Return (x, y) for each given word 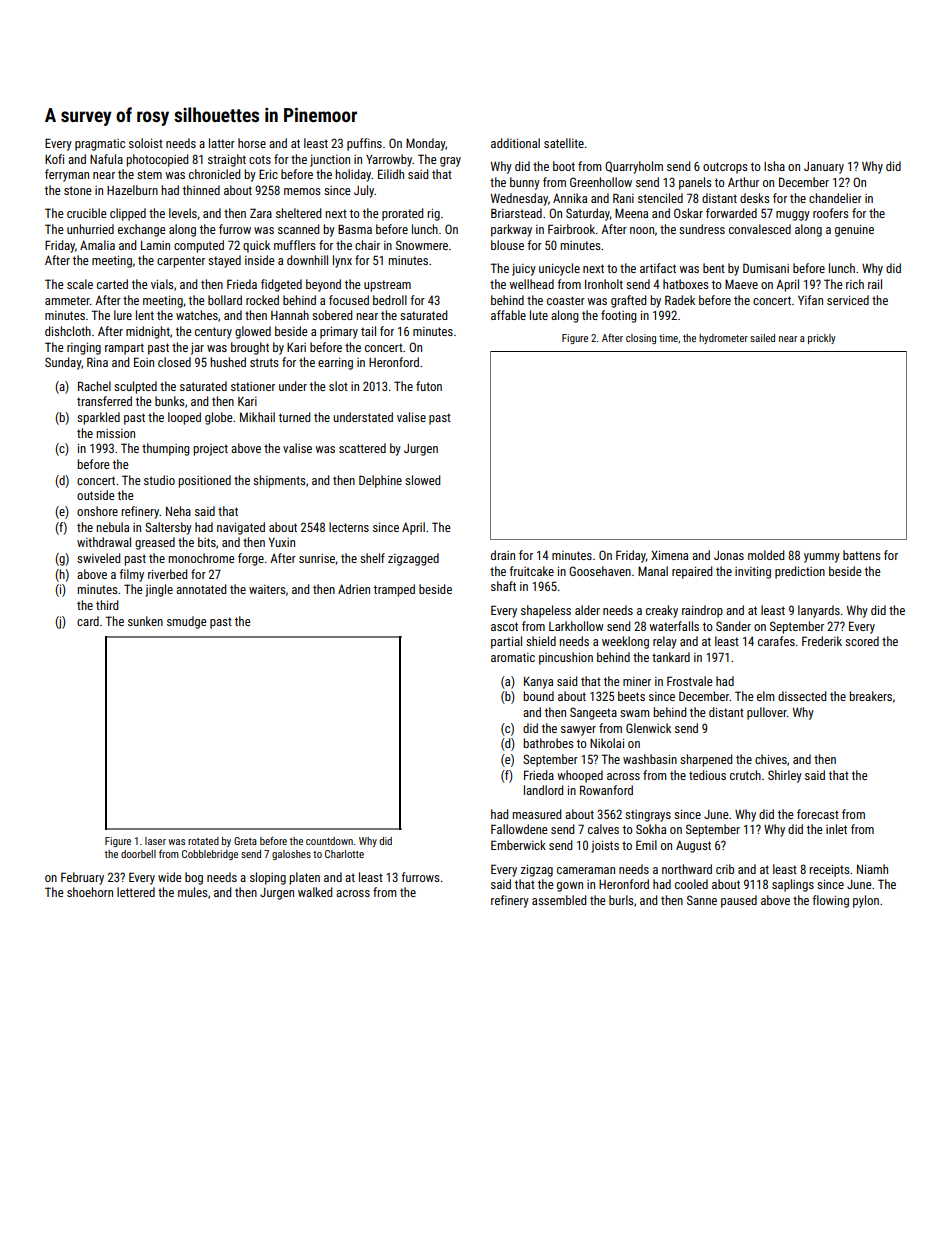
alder (587, 610)
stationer (253, 386)
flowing (830, 901)
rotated (203, 841)
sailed (762, 338)
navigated (241, 528)
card (88, 621)
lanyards (819, 611)
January (824, 168)
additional (515, 143)
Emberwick (518, 845)
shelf (372, 558)
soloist (146, 143)
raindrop (702, 611)
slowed (422, 480)
